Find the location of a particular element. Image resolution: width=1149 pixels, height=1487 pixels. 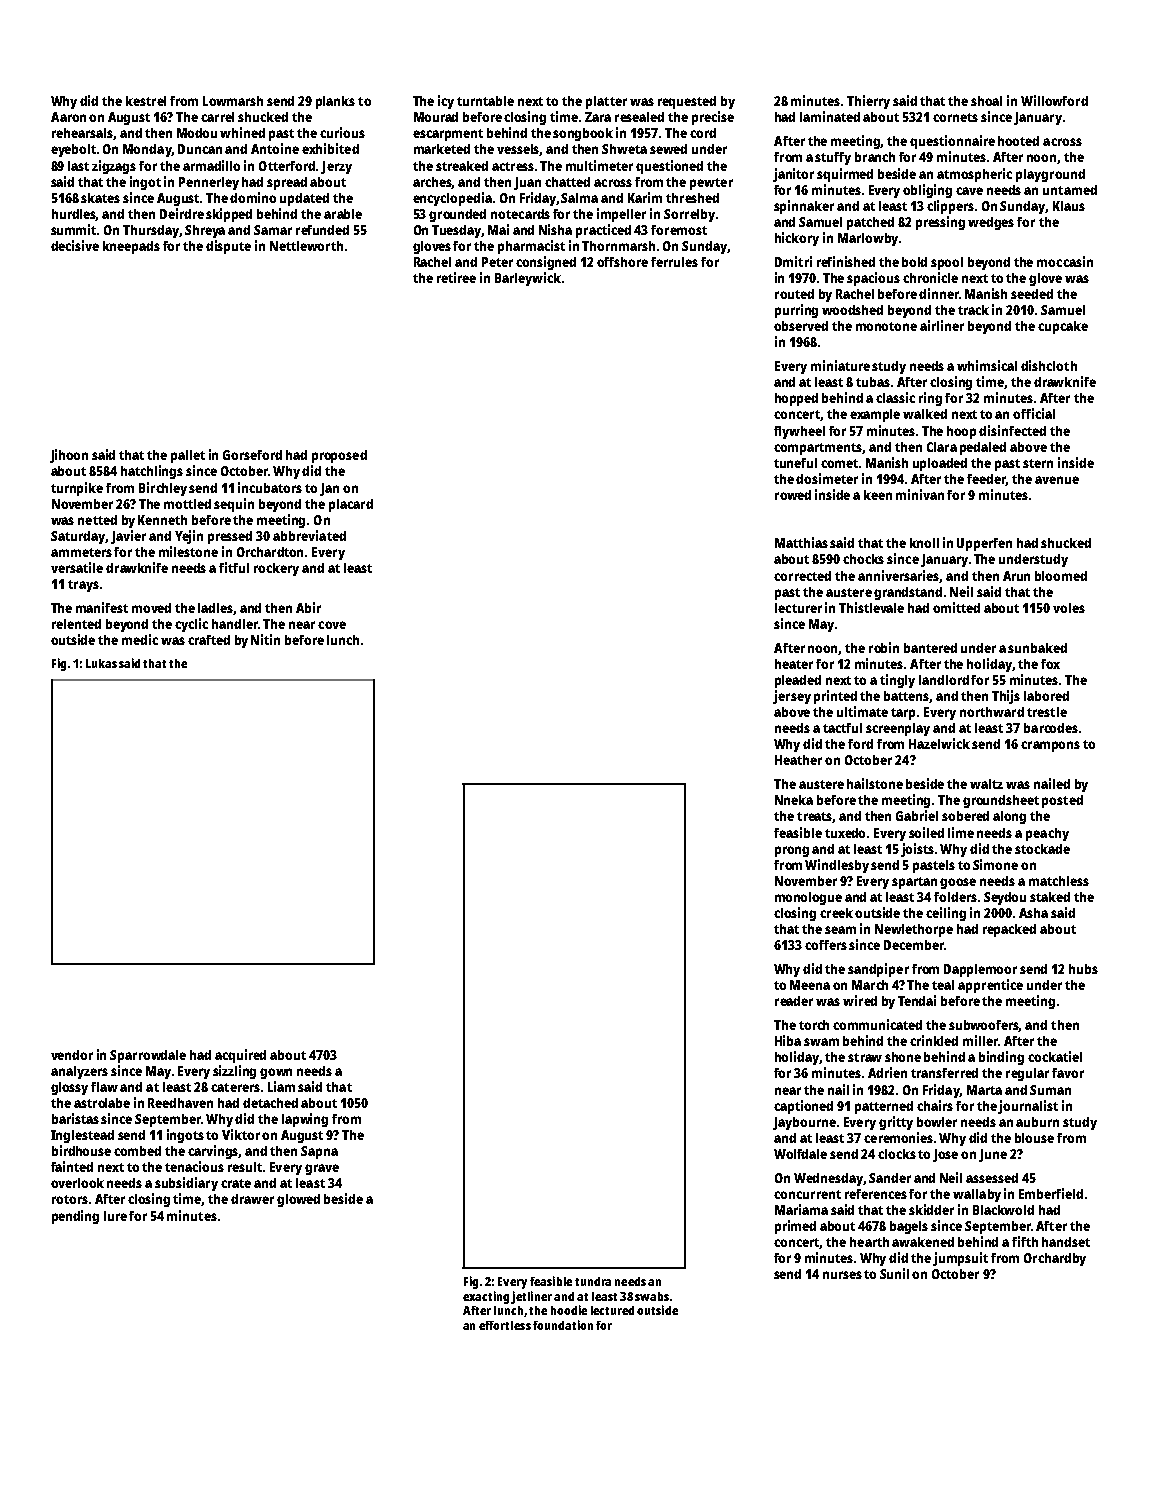

heater is located at coordinates (794, 664).
